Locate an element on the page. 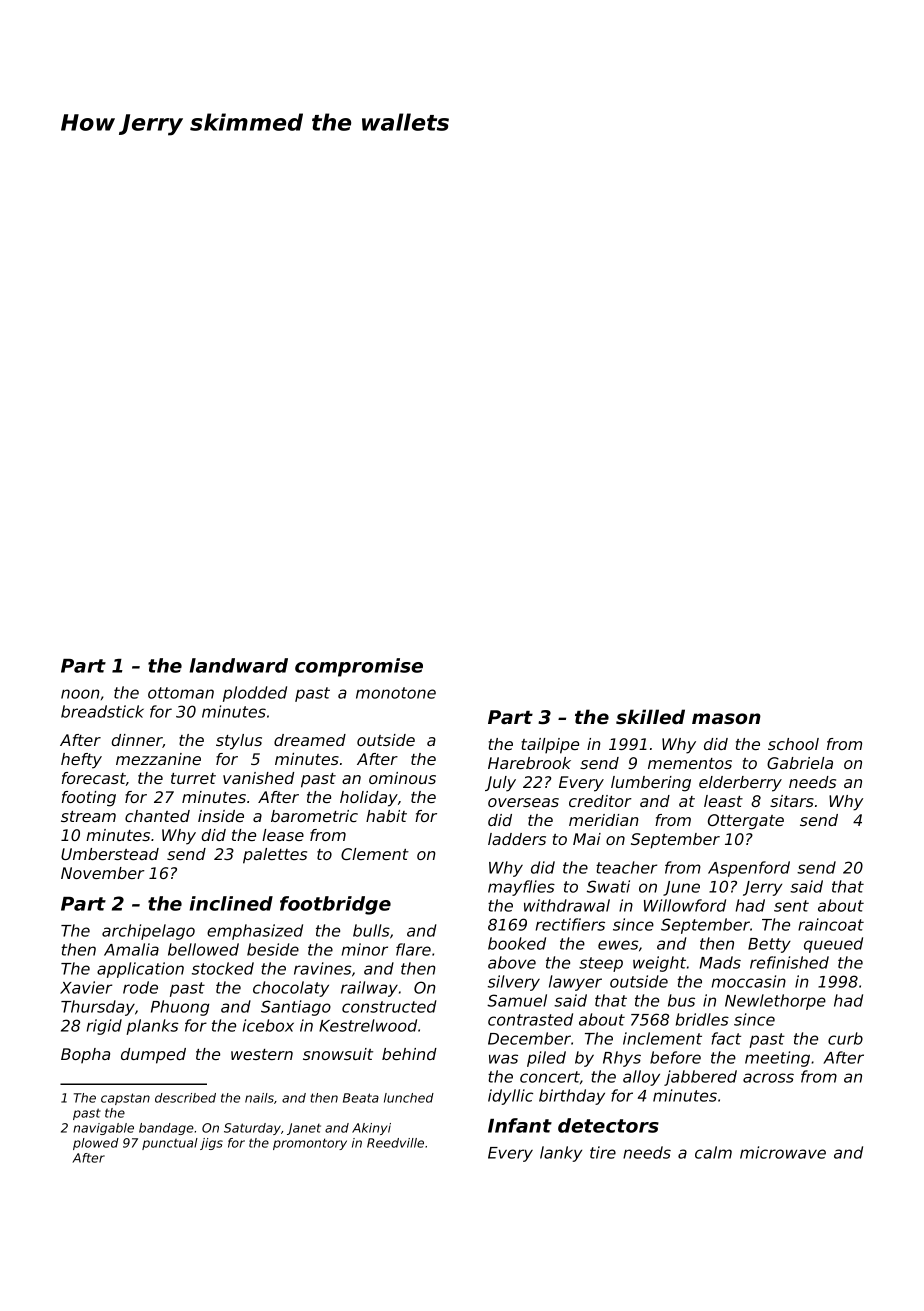  curb is located at coordinates (845, 1038).
